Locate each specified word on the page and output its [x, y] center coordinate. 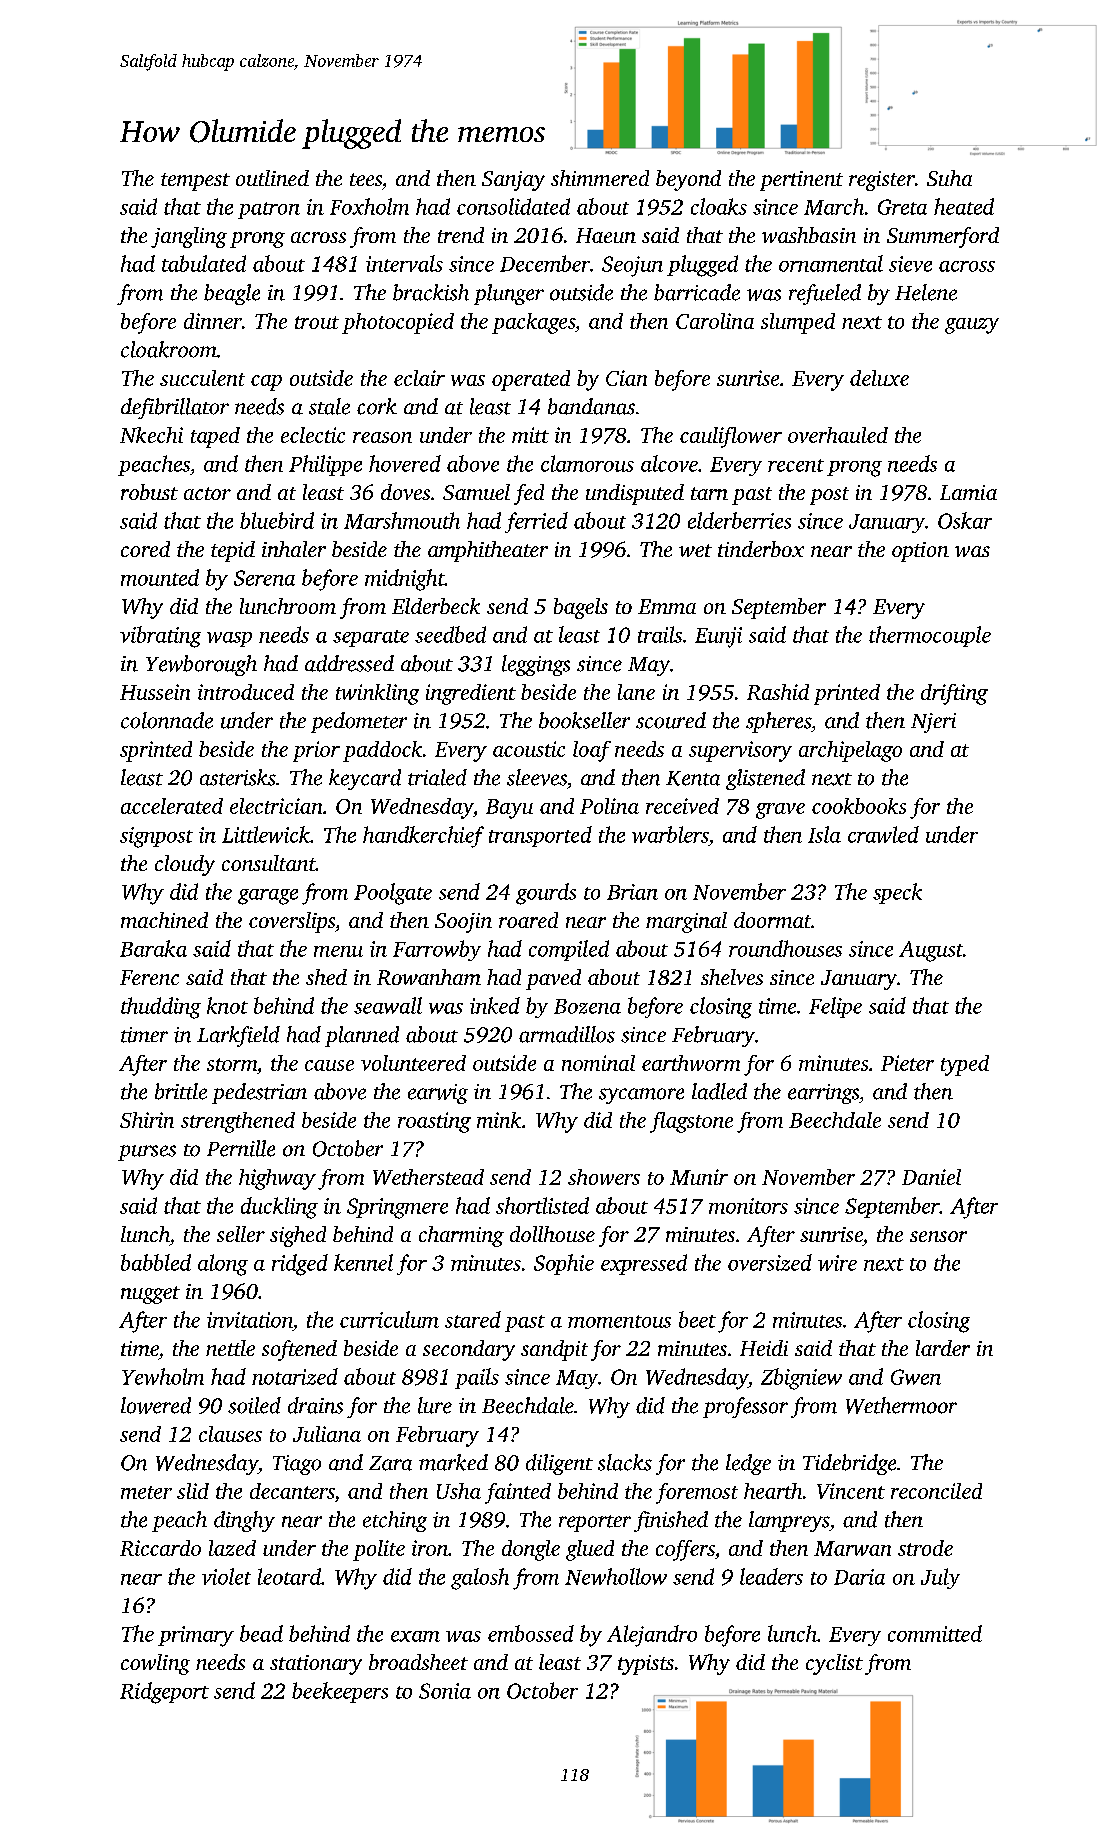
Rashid [778, 692]
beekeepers [340, 1692]
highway [277, 1179]
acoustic [529, 749]
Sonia [445, 1691]
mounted [160, 577]
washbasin [809, 235]
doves [405, 492]
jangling [189, 237]
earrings [823, 1094]
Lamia [968, 492]
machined [164, 920]
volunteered [413, 1063]
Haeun [606, 235]
